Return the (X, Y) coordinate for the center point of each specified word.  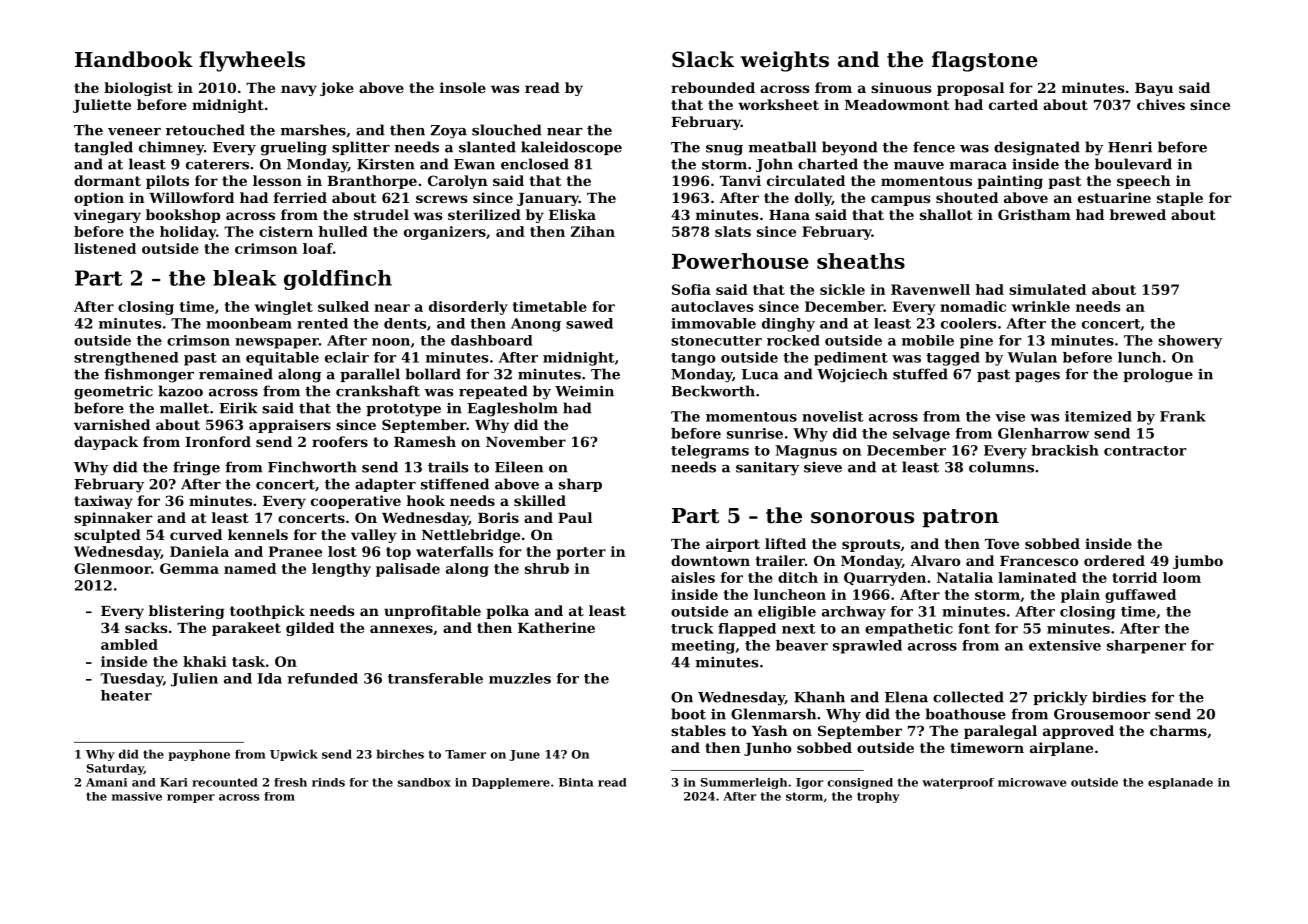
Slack (703, 59)
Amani (106, 782)
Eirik (238, 408)
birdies (1119, 697)
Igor (809, 783)
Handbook (134, 59)
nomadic (973, 306)
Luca (760, 374)
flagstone (985, 61)
